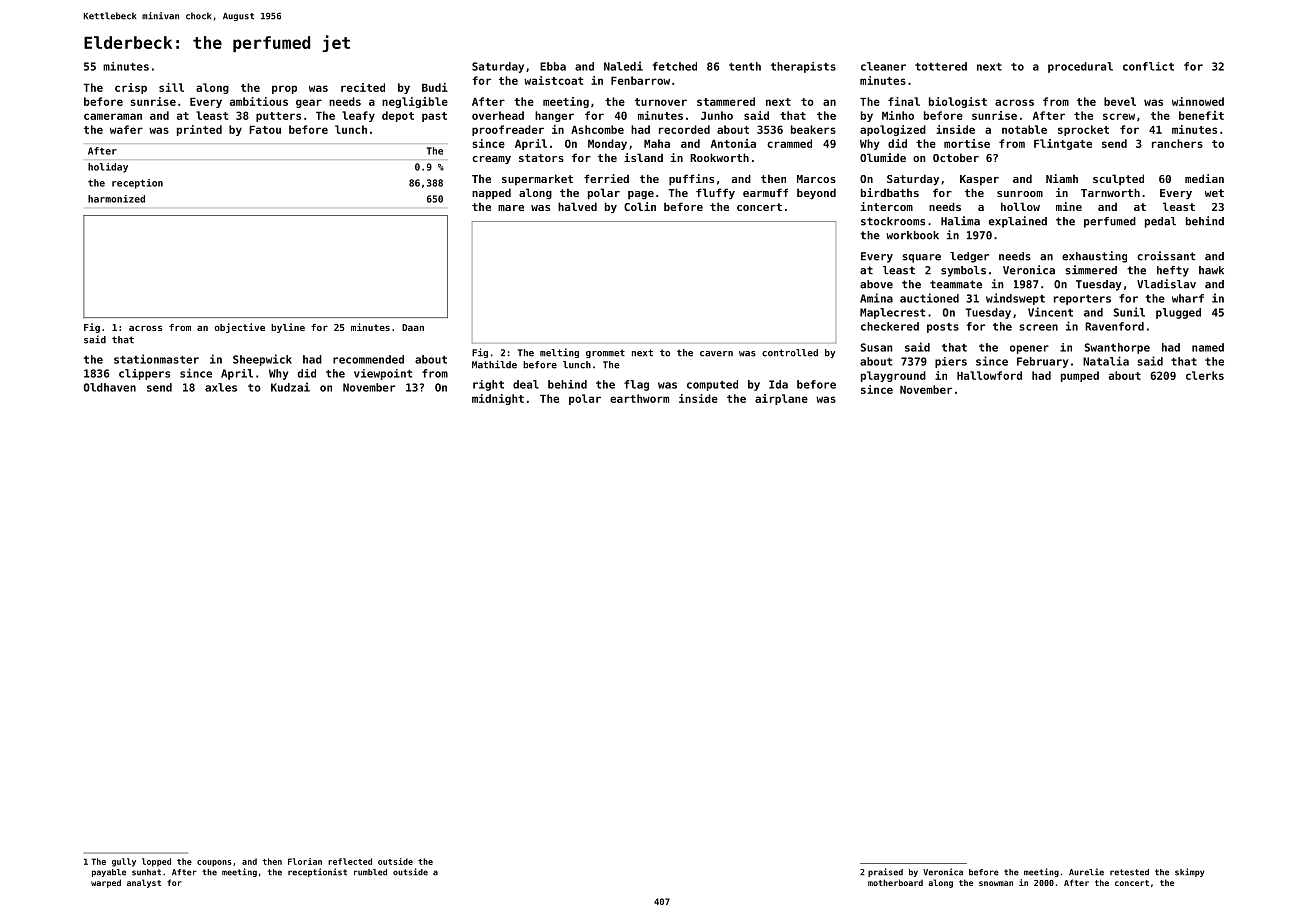 This screenshot has width=1308, height=924. What do you see at coordinates (969, 257) in the screenshot?
I see `ledger` at bounding box center [969, 257].
